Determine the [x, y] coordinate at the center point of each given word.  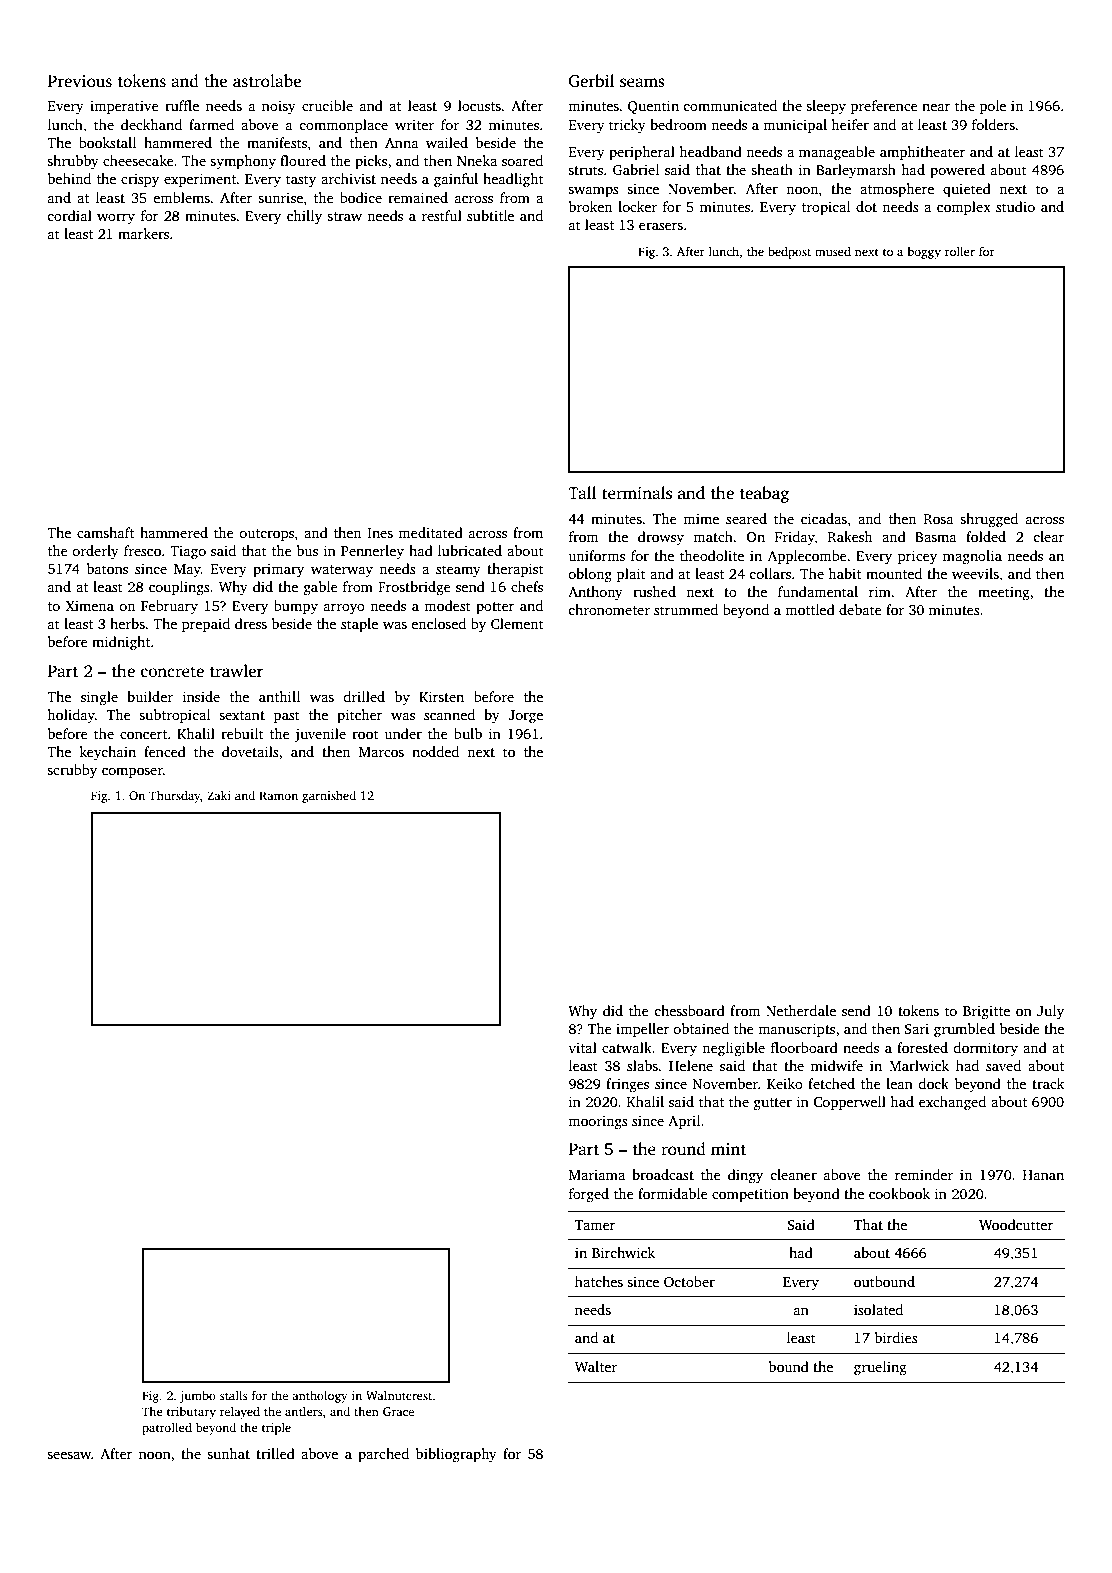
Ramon [278, 795]
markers [143, 233]
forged [589, 1195]
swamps [593, 192]
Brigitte [986, 1012]
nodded [435, 751]
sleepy [826, 107]
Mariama [597, 1174]
